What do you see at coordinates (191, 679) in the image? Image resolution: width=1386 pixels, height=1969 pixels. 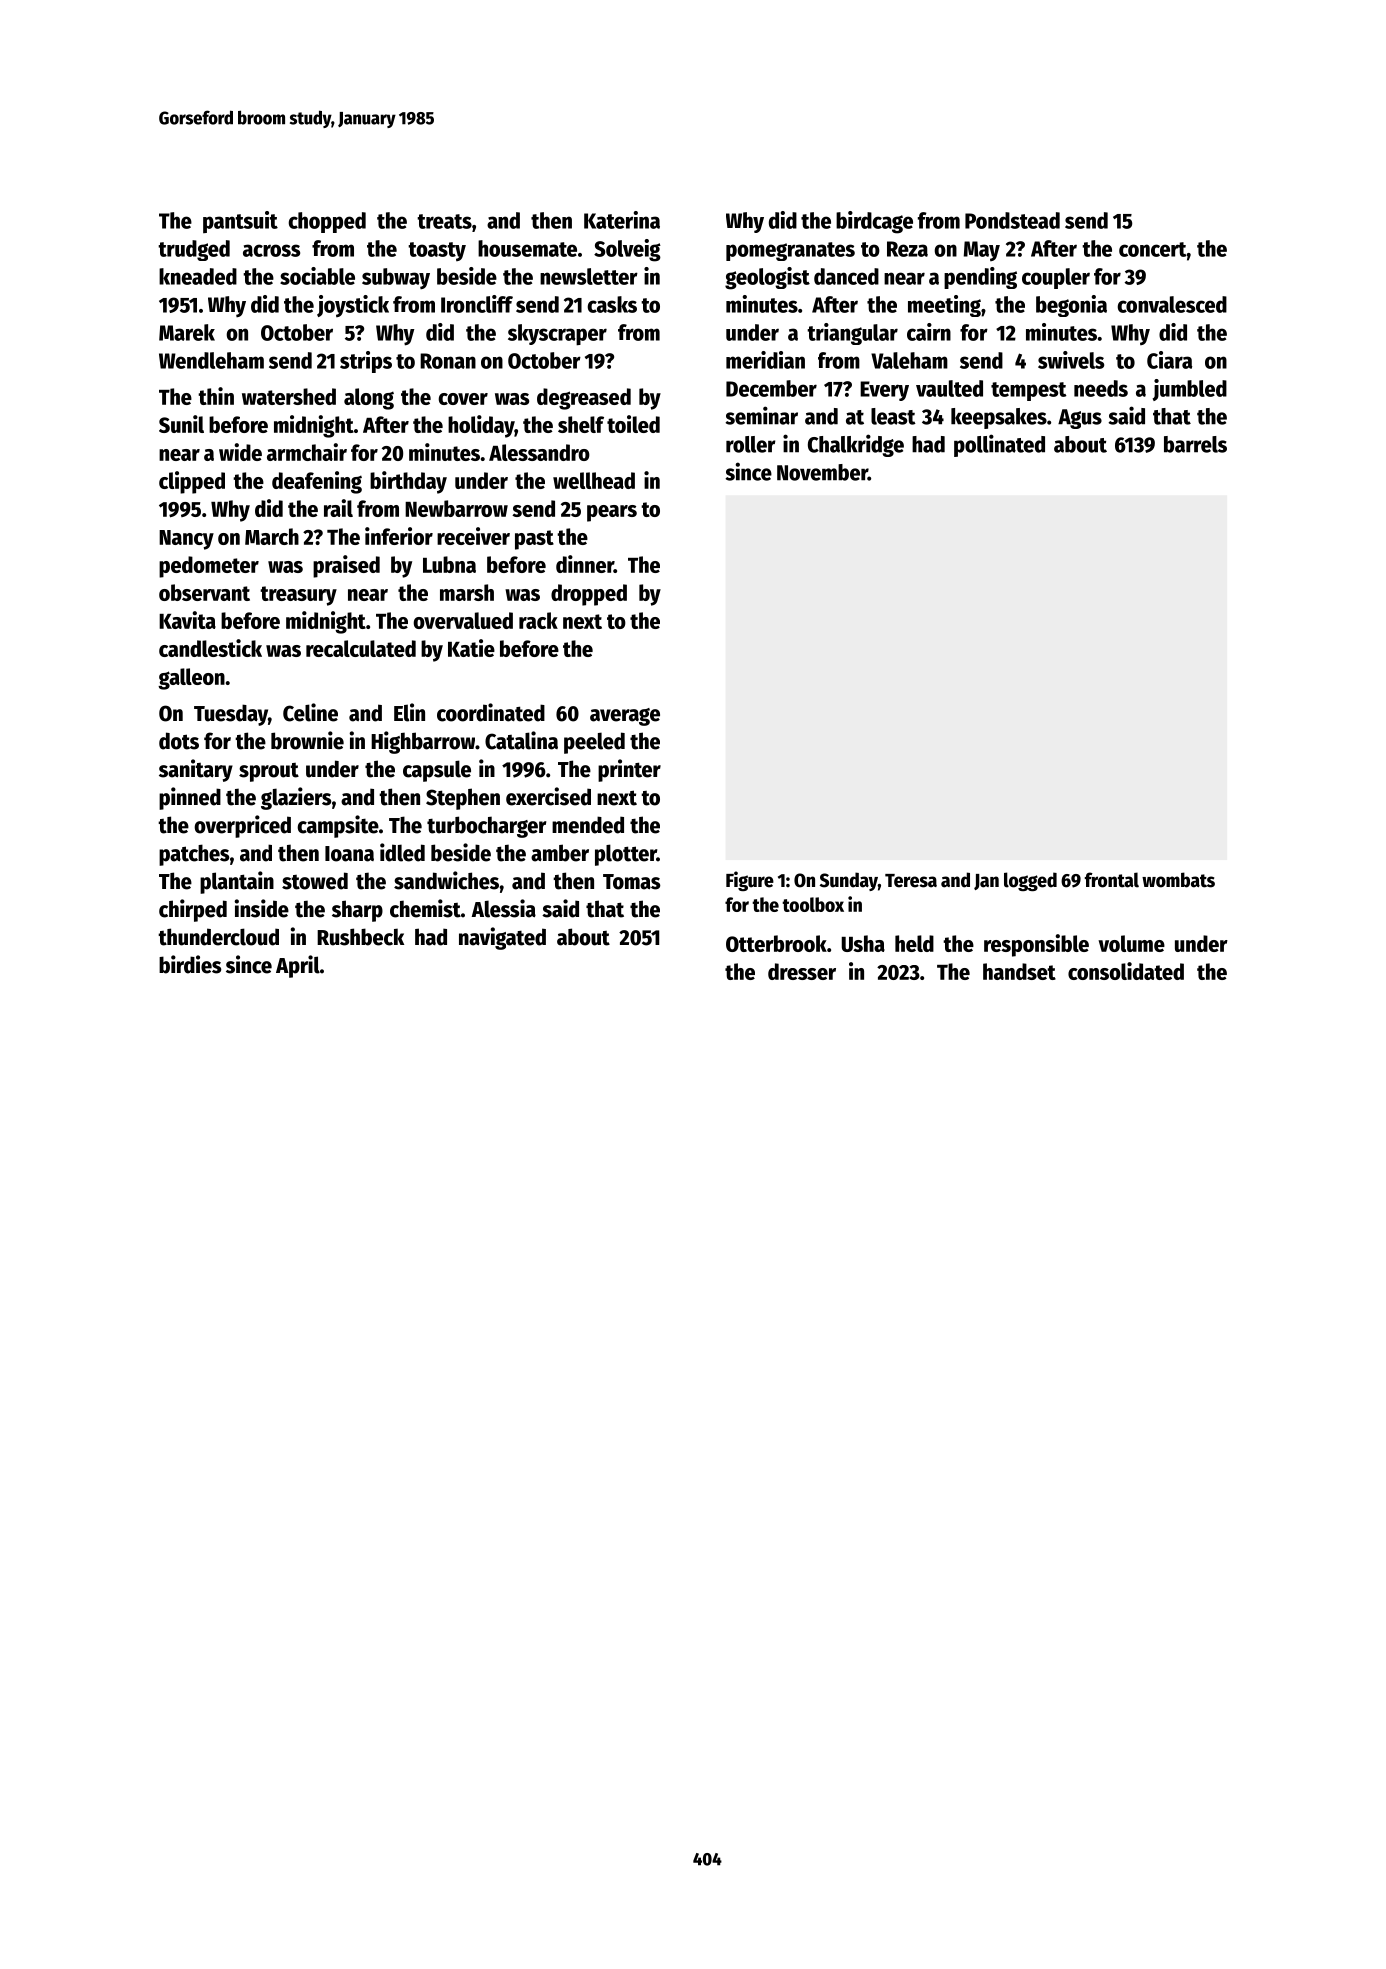 I see `galleon` at bounding box center [191, 679].
